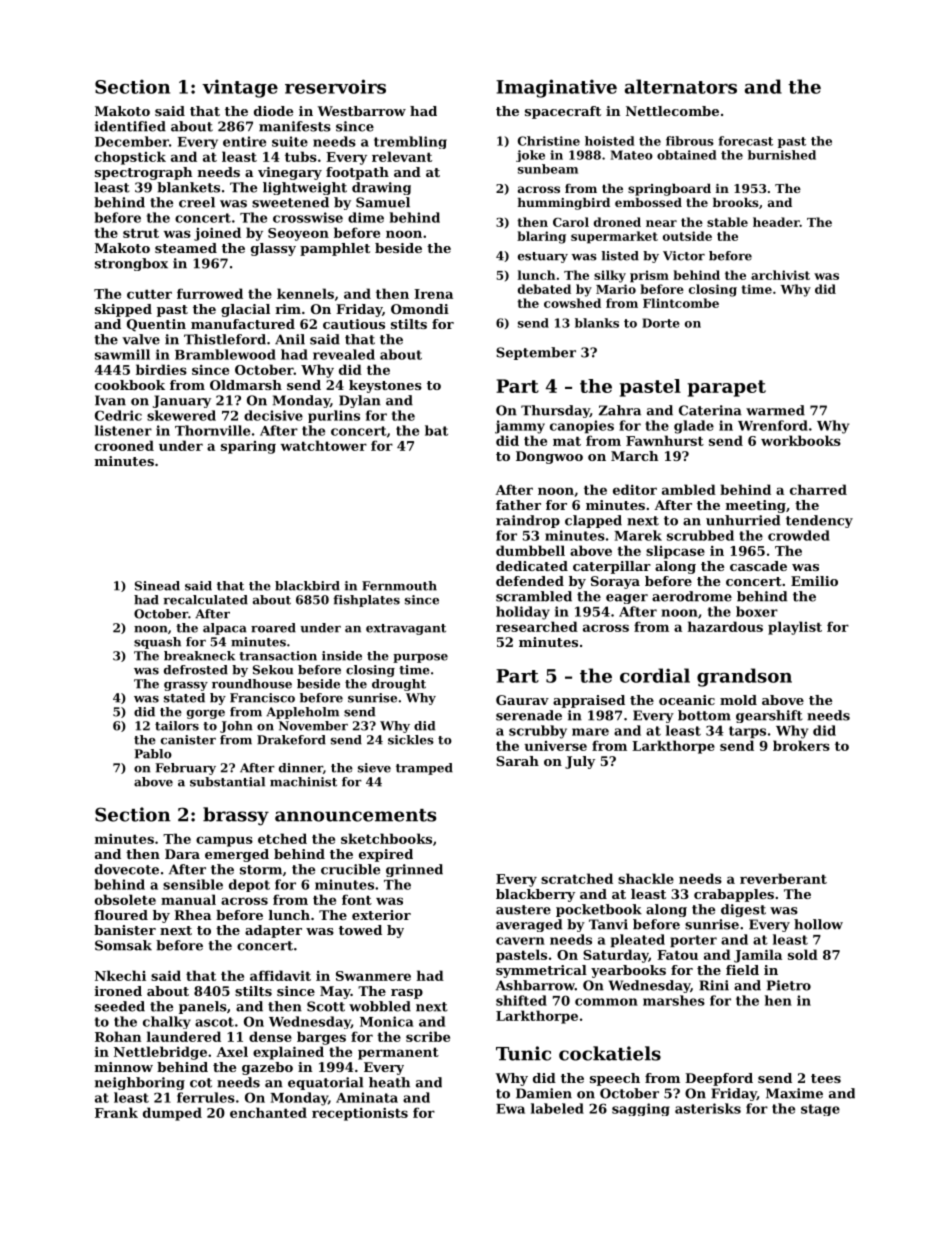 The height and width of the page is (1233, 952). I want to click on Ewa, so click(510, 1109).
